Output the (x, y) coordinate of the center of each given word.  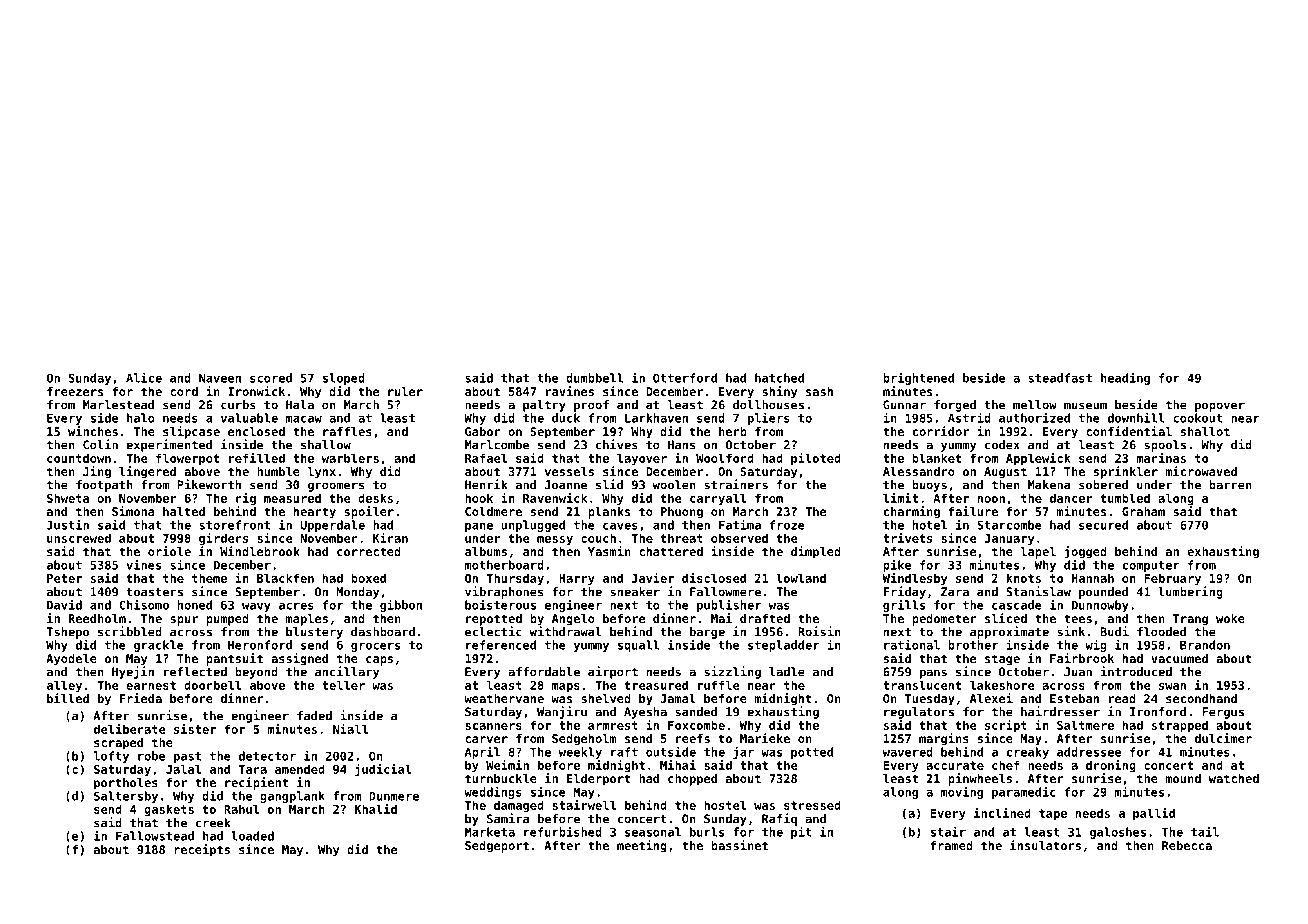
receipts (202, 850)
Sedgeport (497, 847)
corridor (941, 431)
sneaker (635, 592)
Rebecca (1187, 845)
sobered (1103, 485)
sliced (1006, 618)
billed (68, 698)
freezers (75, 391)
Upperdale (332, 526)
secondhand (1201, 698)
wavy (256, 607)
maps (566, 688)
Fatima (740, 524)
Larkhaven (656, 418)
